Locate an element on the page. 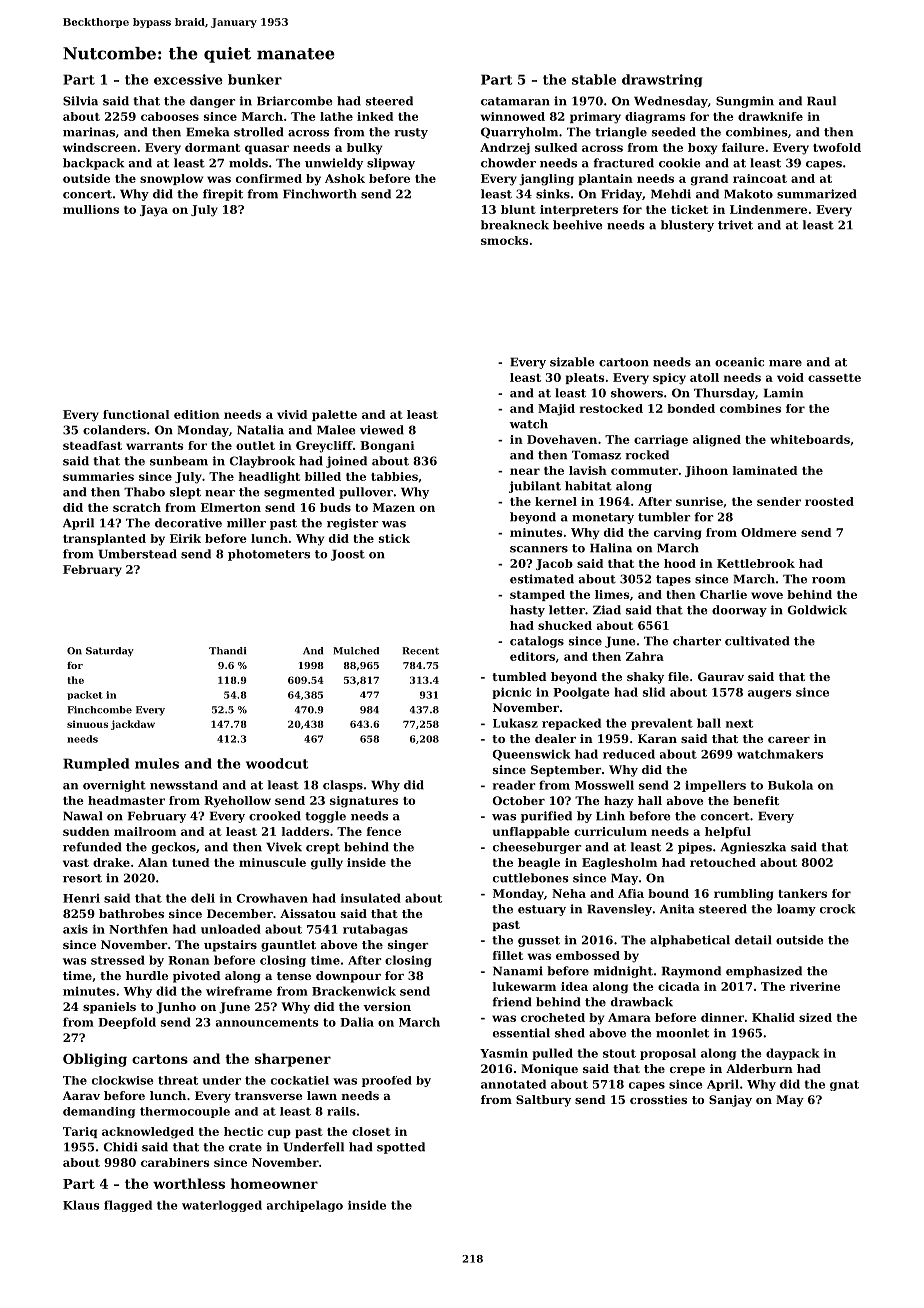 The image size is (924, 1308). inked is located at coordinates (375, 116).
